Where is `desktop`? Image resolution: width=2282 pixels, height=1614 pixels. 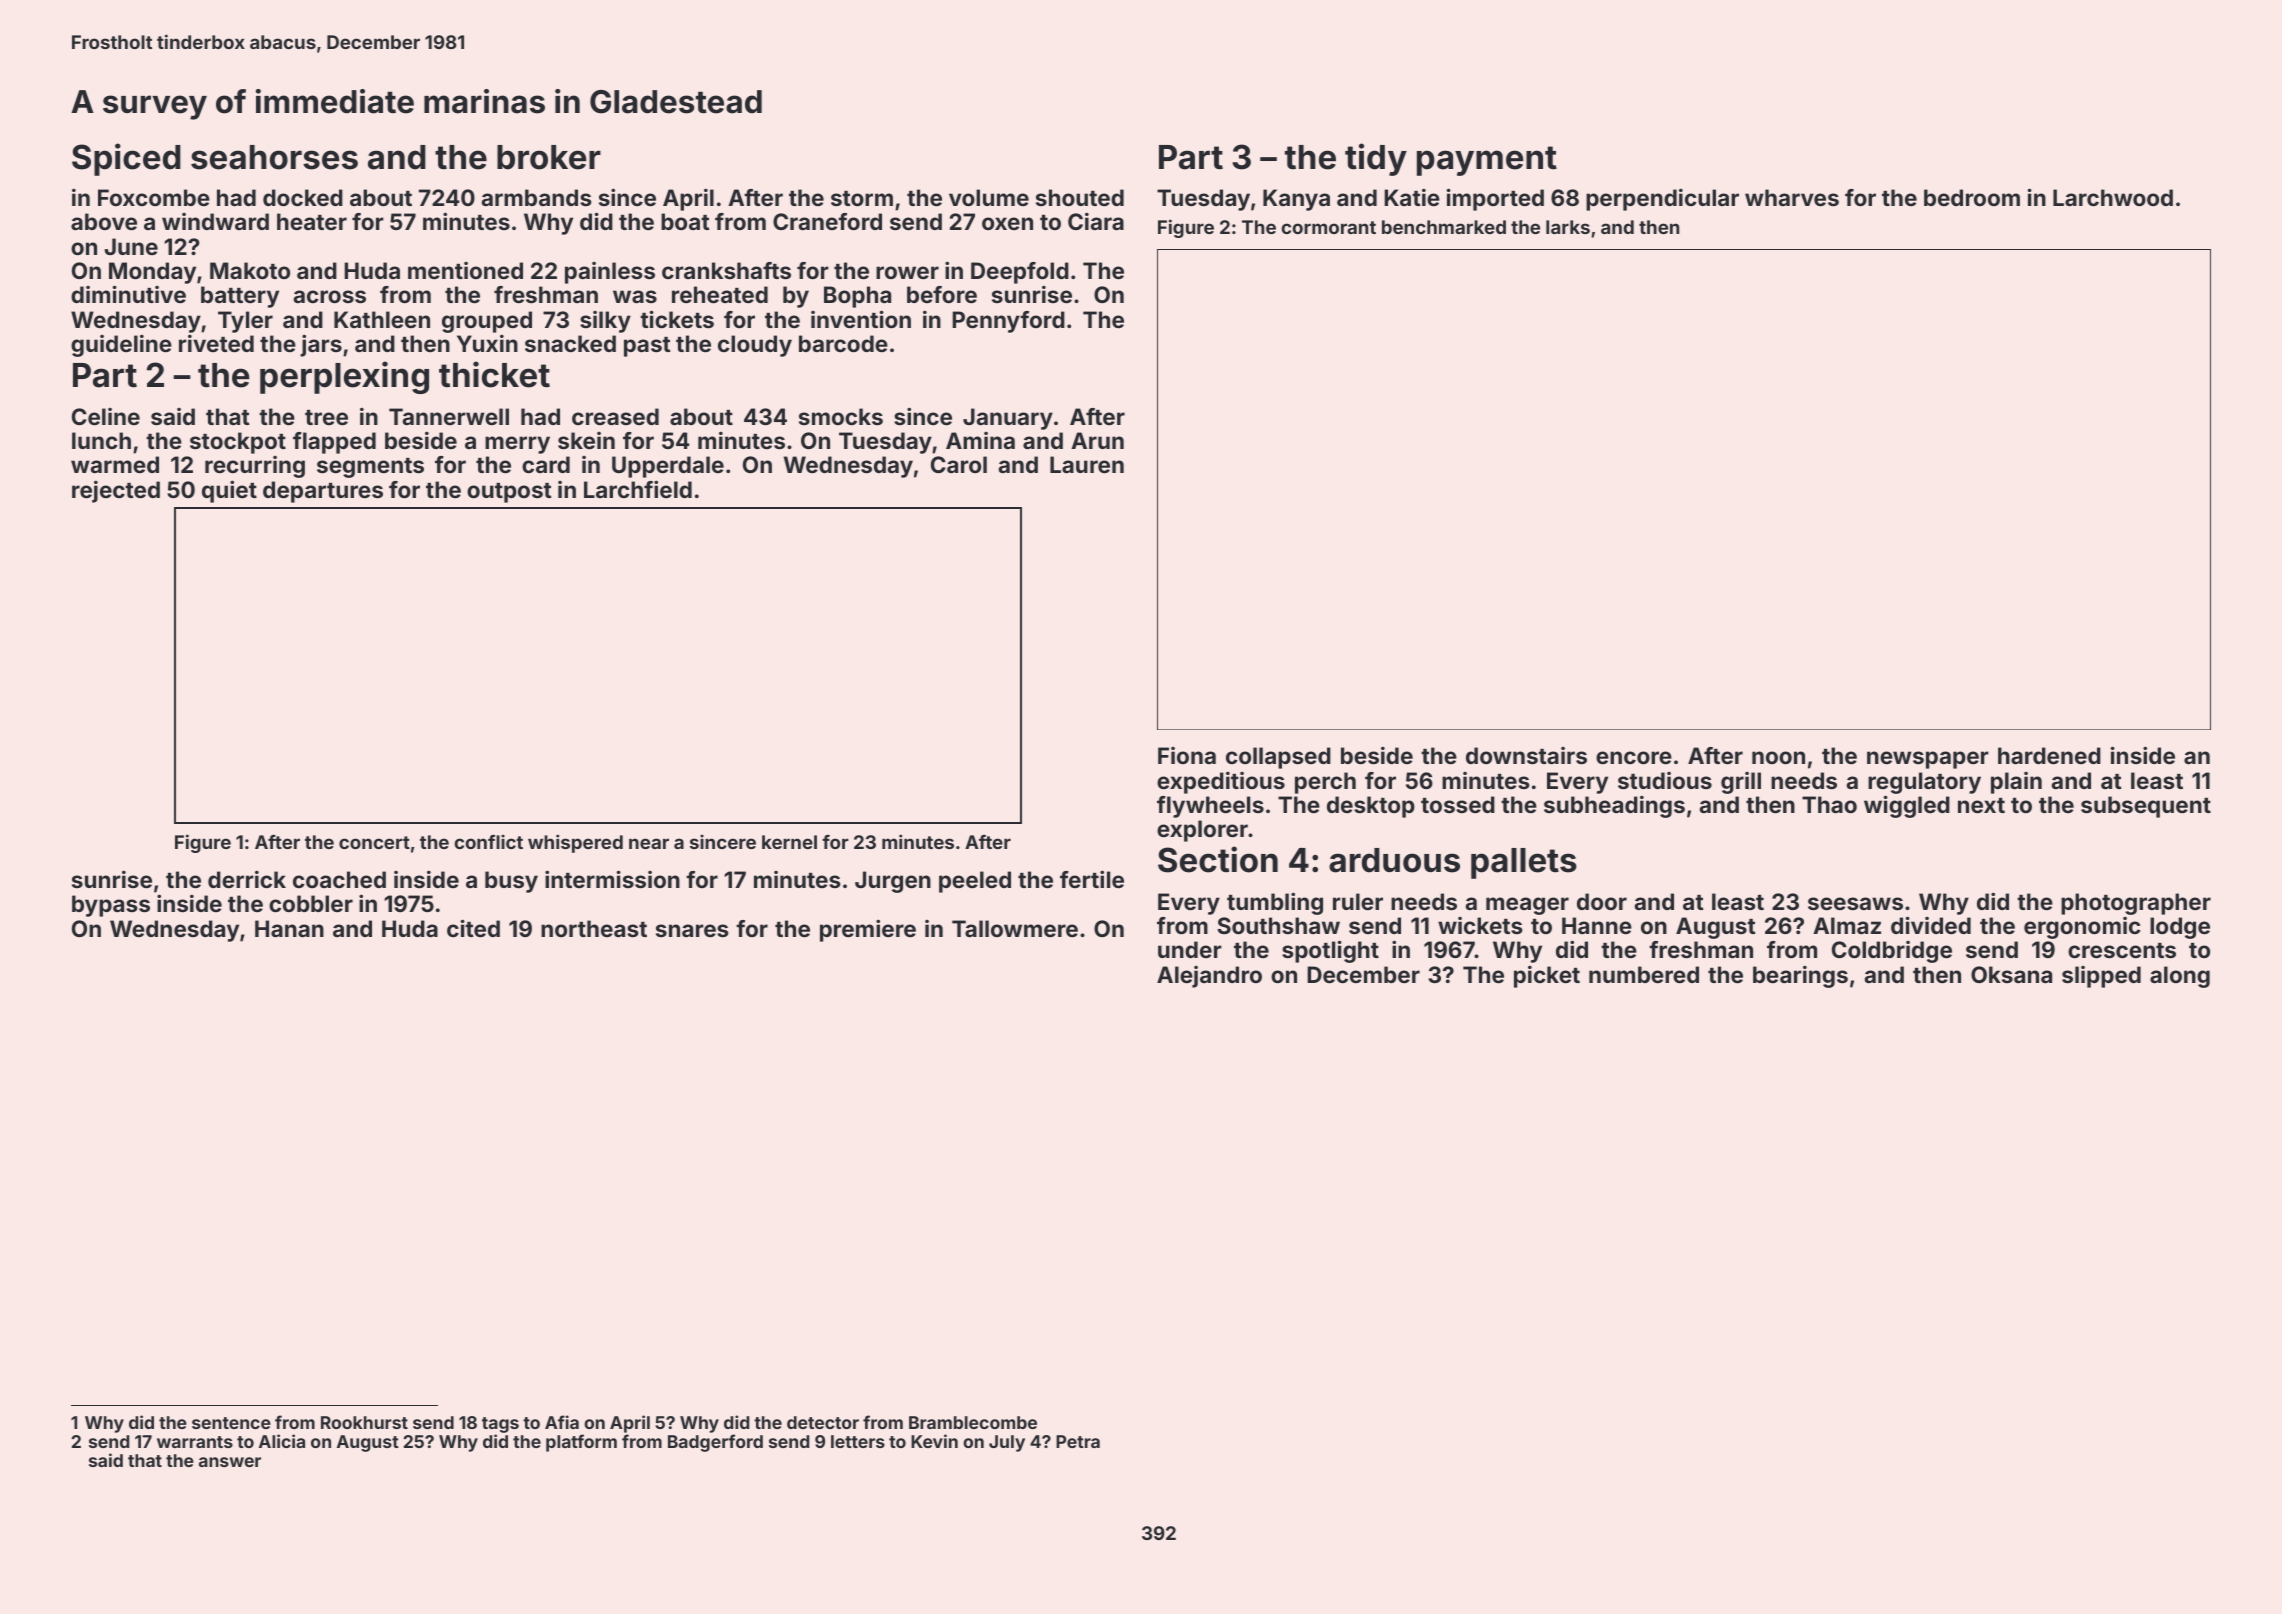 desktop is located at coordinates (1371, 807).
